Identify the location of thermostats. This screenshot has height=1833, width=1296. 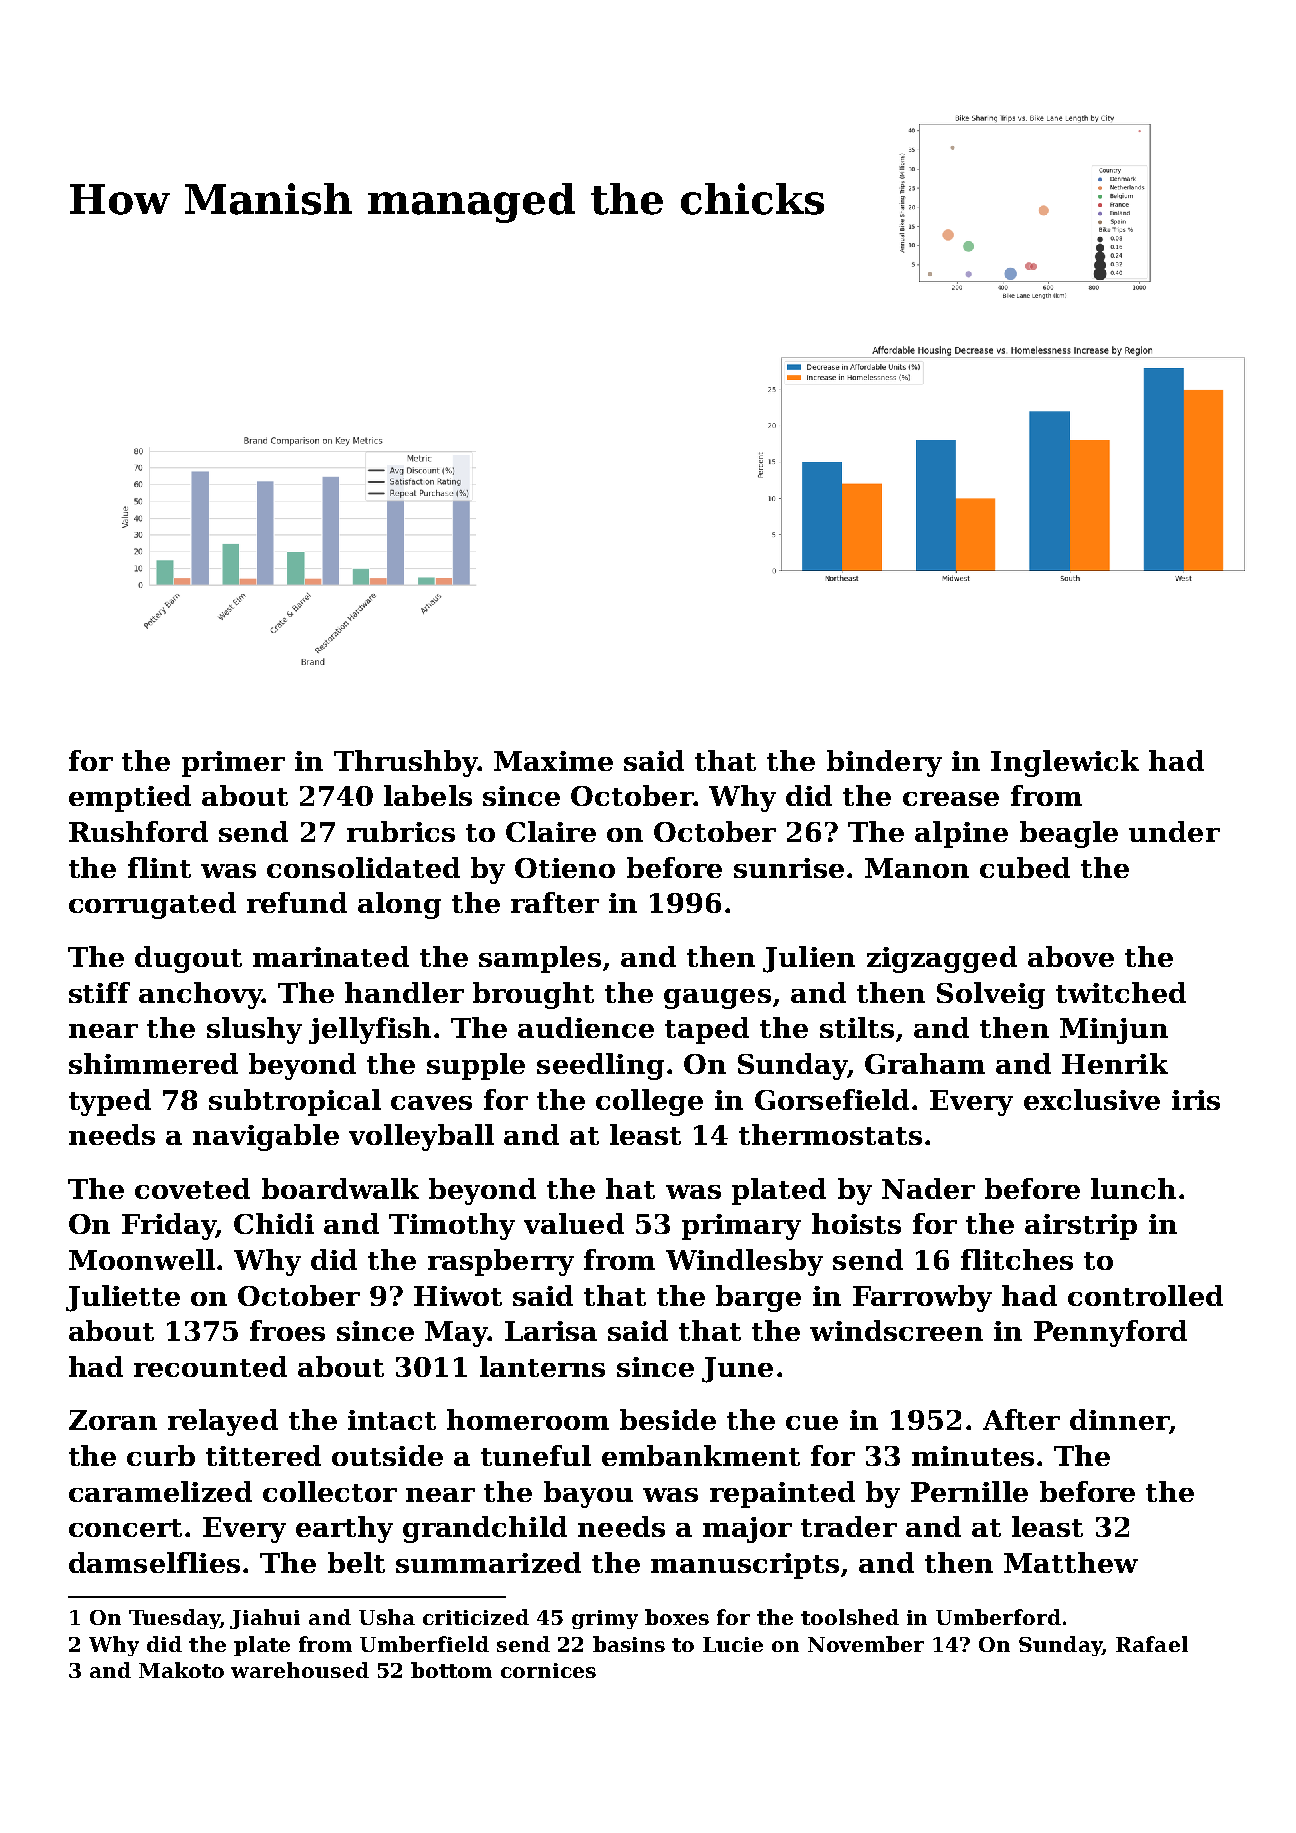
(830, 1134).
